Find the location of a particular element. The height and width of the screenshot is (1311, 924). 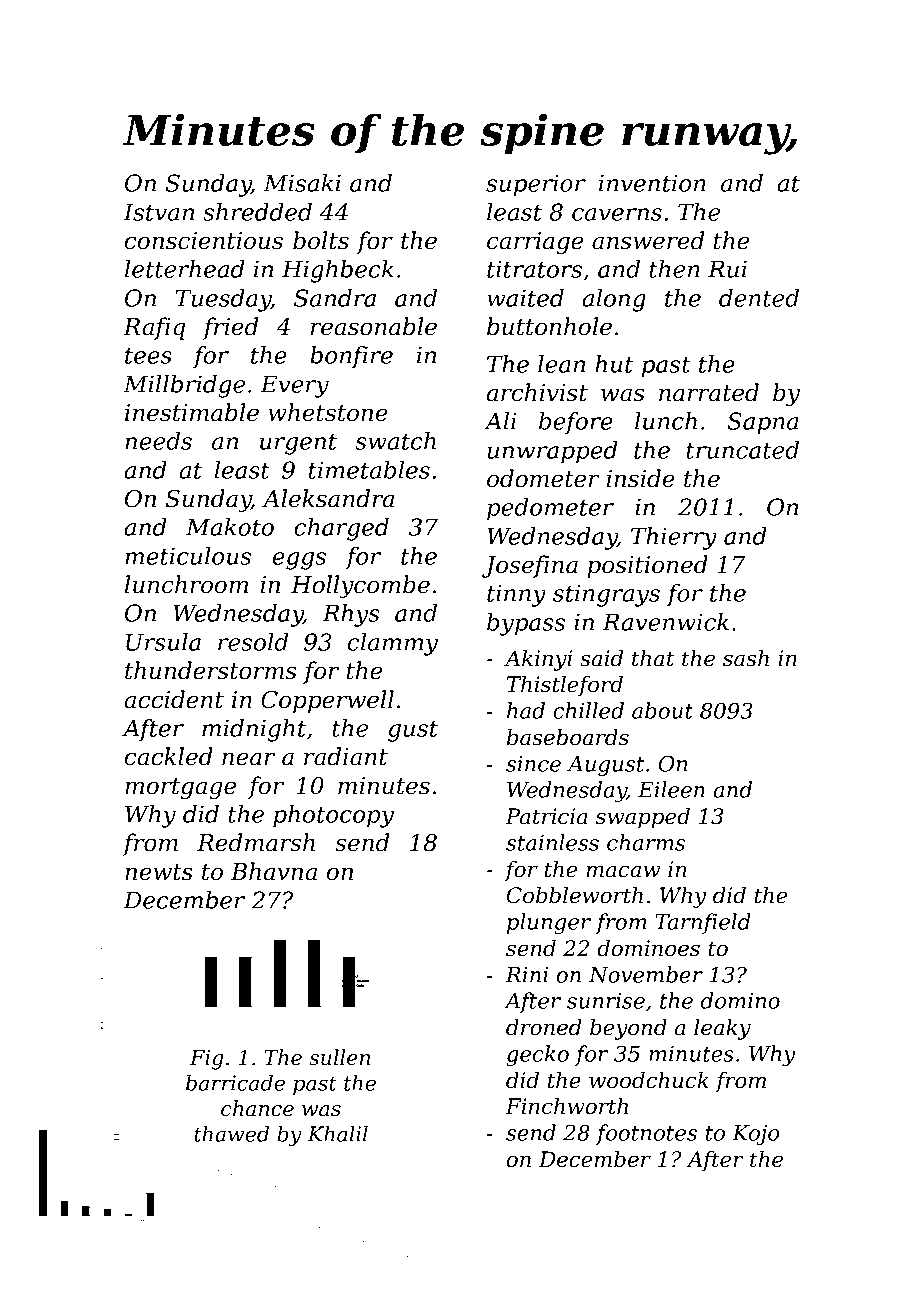

Eileen is located at coordinates (671, 789).
